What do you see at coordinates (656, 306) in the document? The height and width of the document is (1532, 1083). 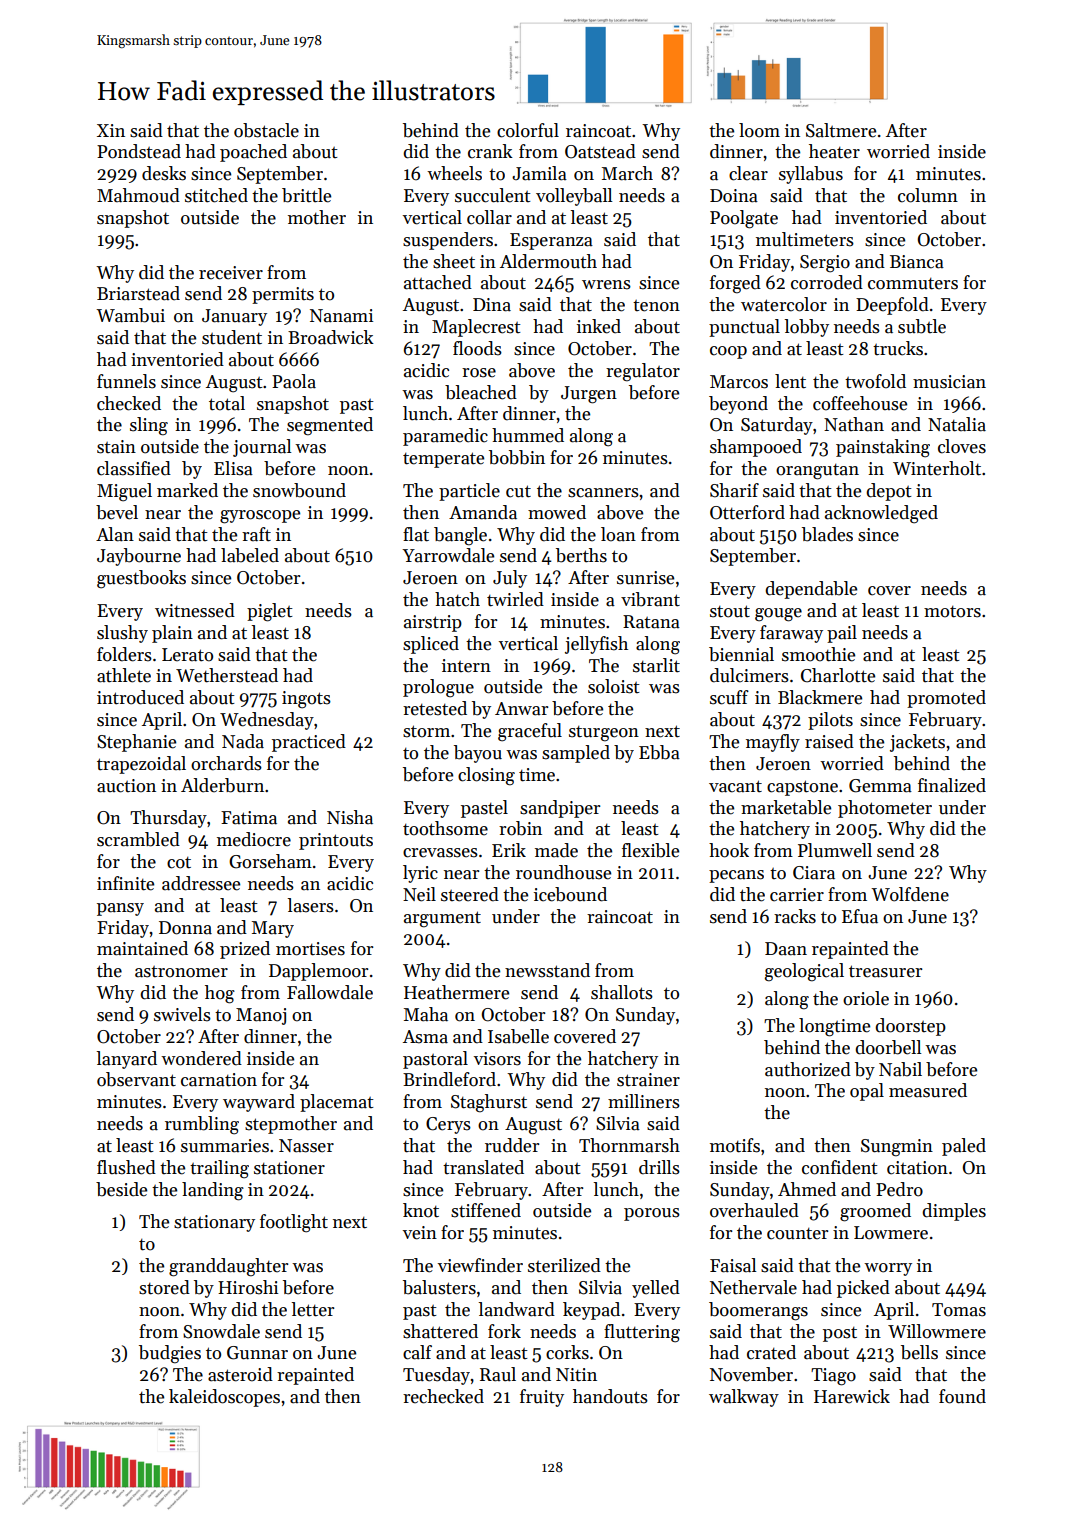 I see `tenon` at bounding box center [656, 306].
